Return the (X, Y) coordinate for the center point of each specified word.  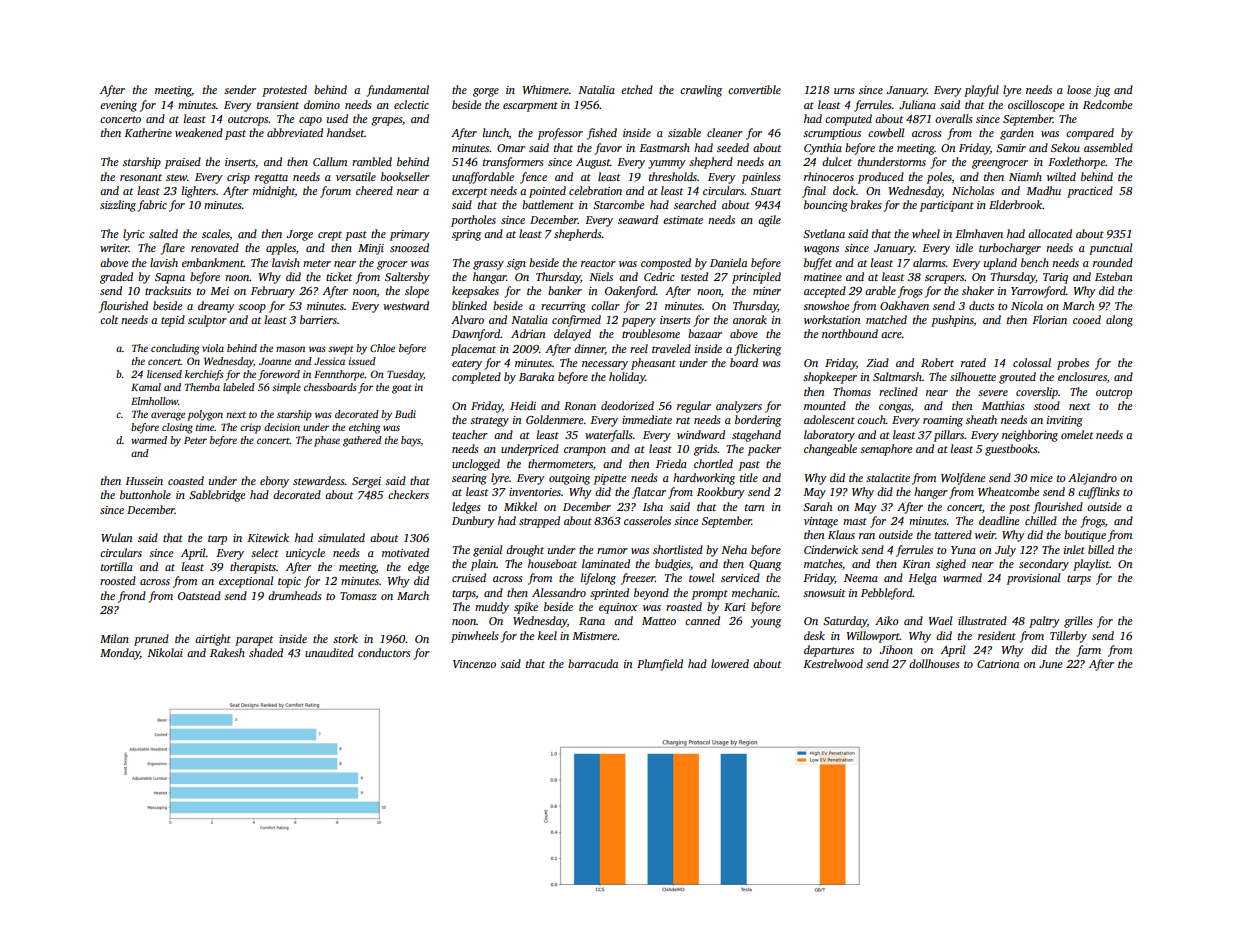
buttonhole (145, 494)
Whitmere (546, 89)
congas (895, 408)
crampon (585, 451)
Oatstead (199, 595)
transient (278, 105)
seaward (638, 219)
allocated (1050, 233)
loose (1079, 89)
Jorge (300, 235)
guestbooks (1011, 450)
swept (341, 350)
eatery (467, 365)
